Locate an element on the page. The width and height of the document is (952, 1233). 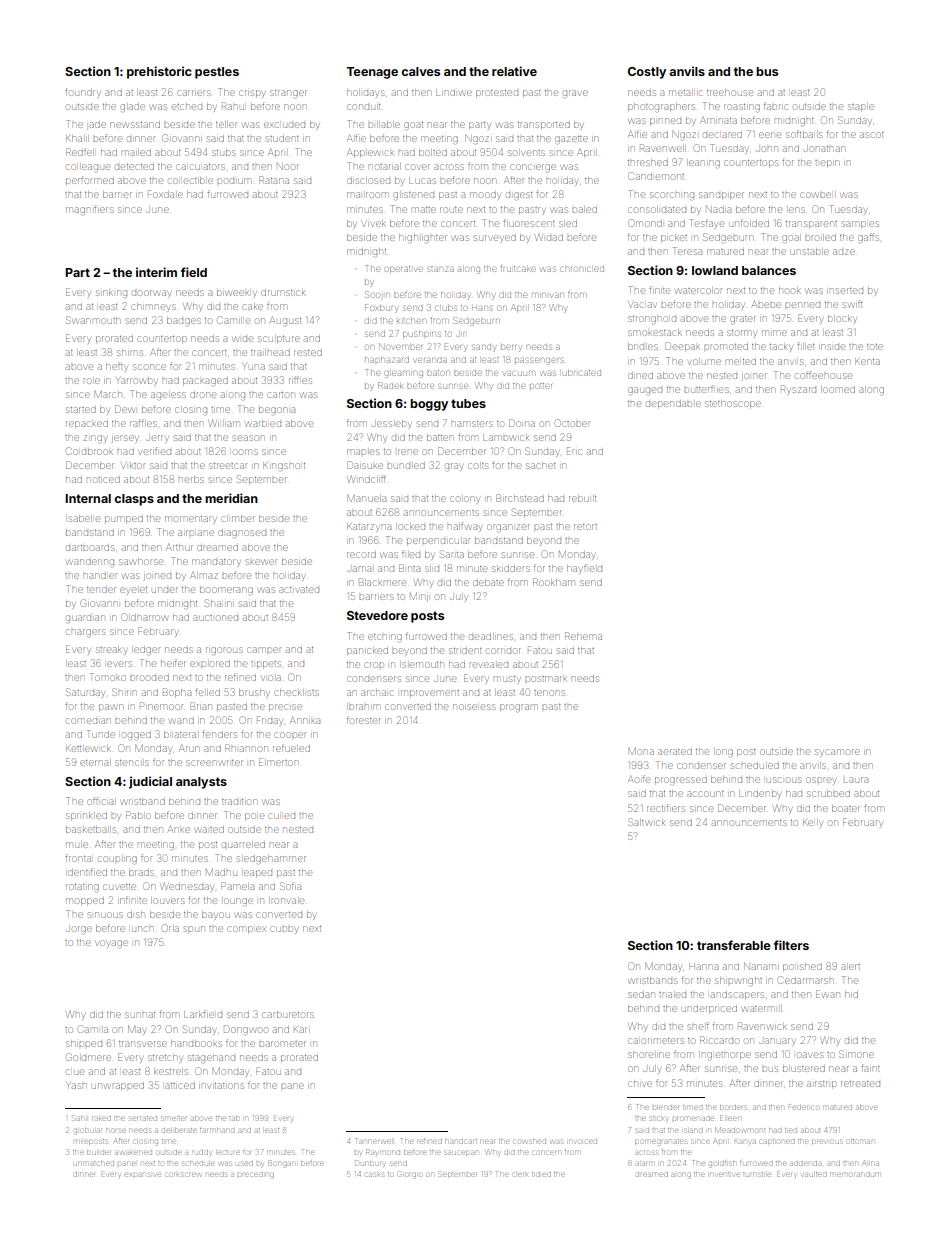
prehistoric is located at coordinates (159, 72).
